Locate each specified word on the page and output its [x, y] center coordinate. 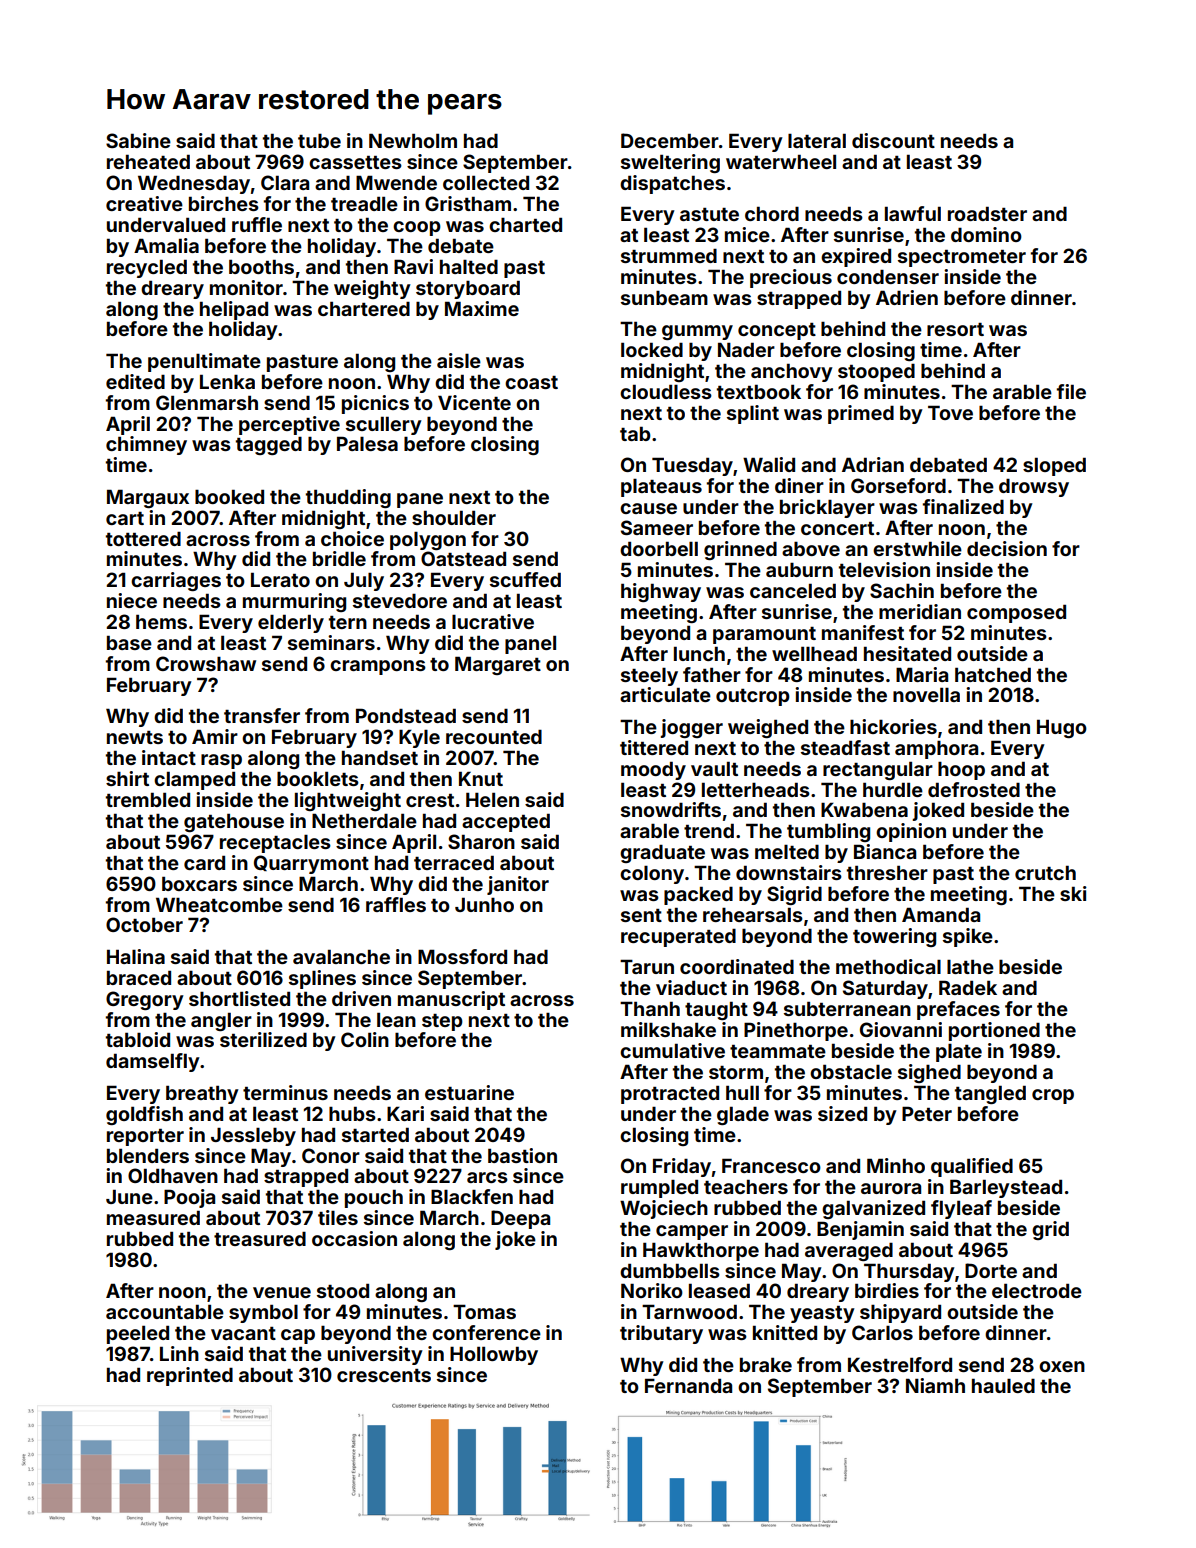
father [712, 674]
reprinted [190, 1376]
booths [261, 266]
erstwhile [917, 548]
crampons [378, 667]
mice [747, 234]
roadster [987, 213]
